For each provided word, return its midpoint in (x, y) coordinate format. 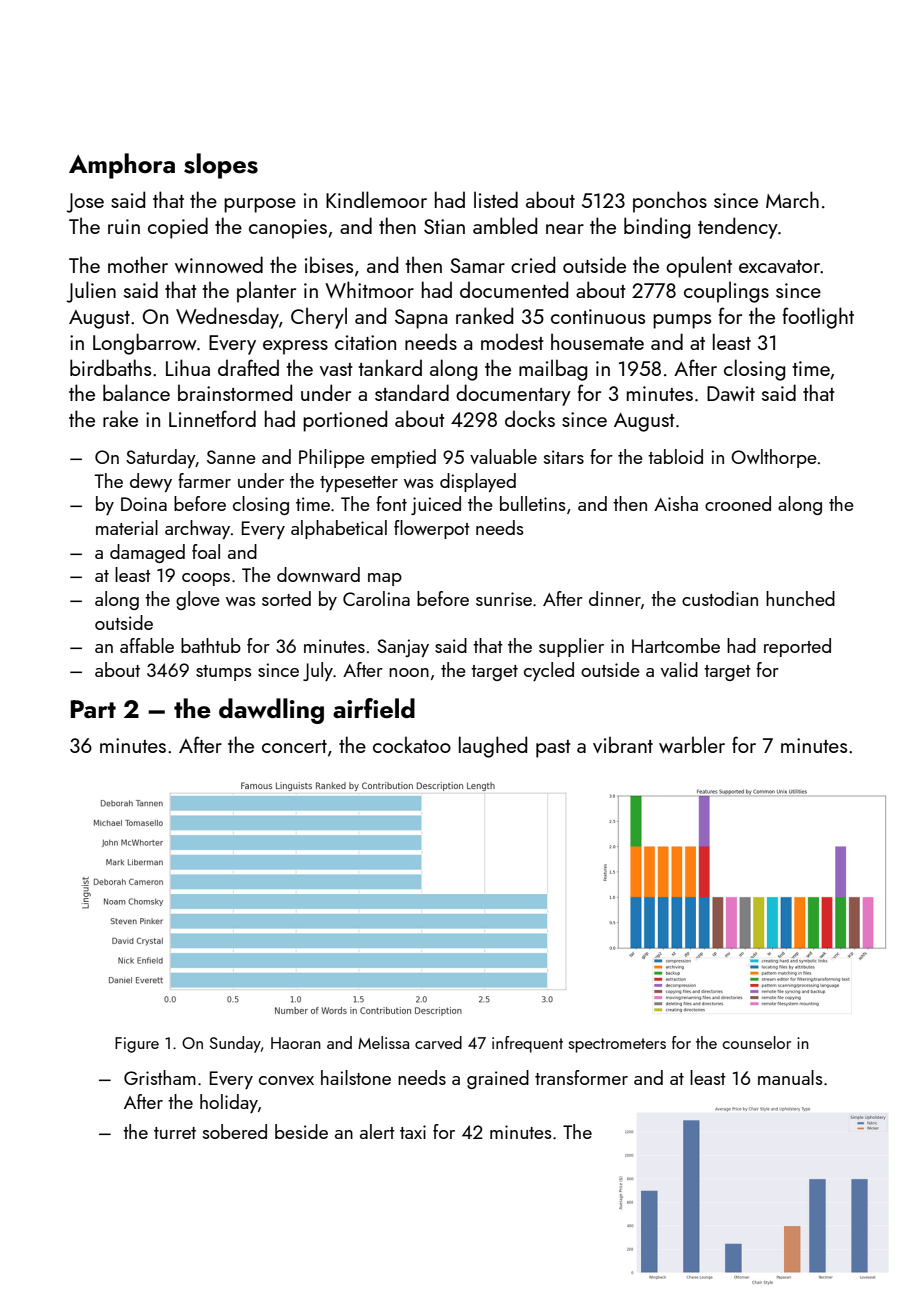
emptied (403, 458)
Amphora (122, 166)
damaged (147, 553)
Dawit (731, 393)
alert (377, 1131)
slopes (221, 166)
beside (301, 1131)
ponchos (670, 202)
